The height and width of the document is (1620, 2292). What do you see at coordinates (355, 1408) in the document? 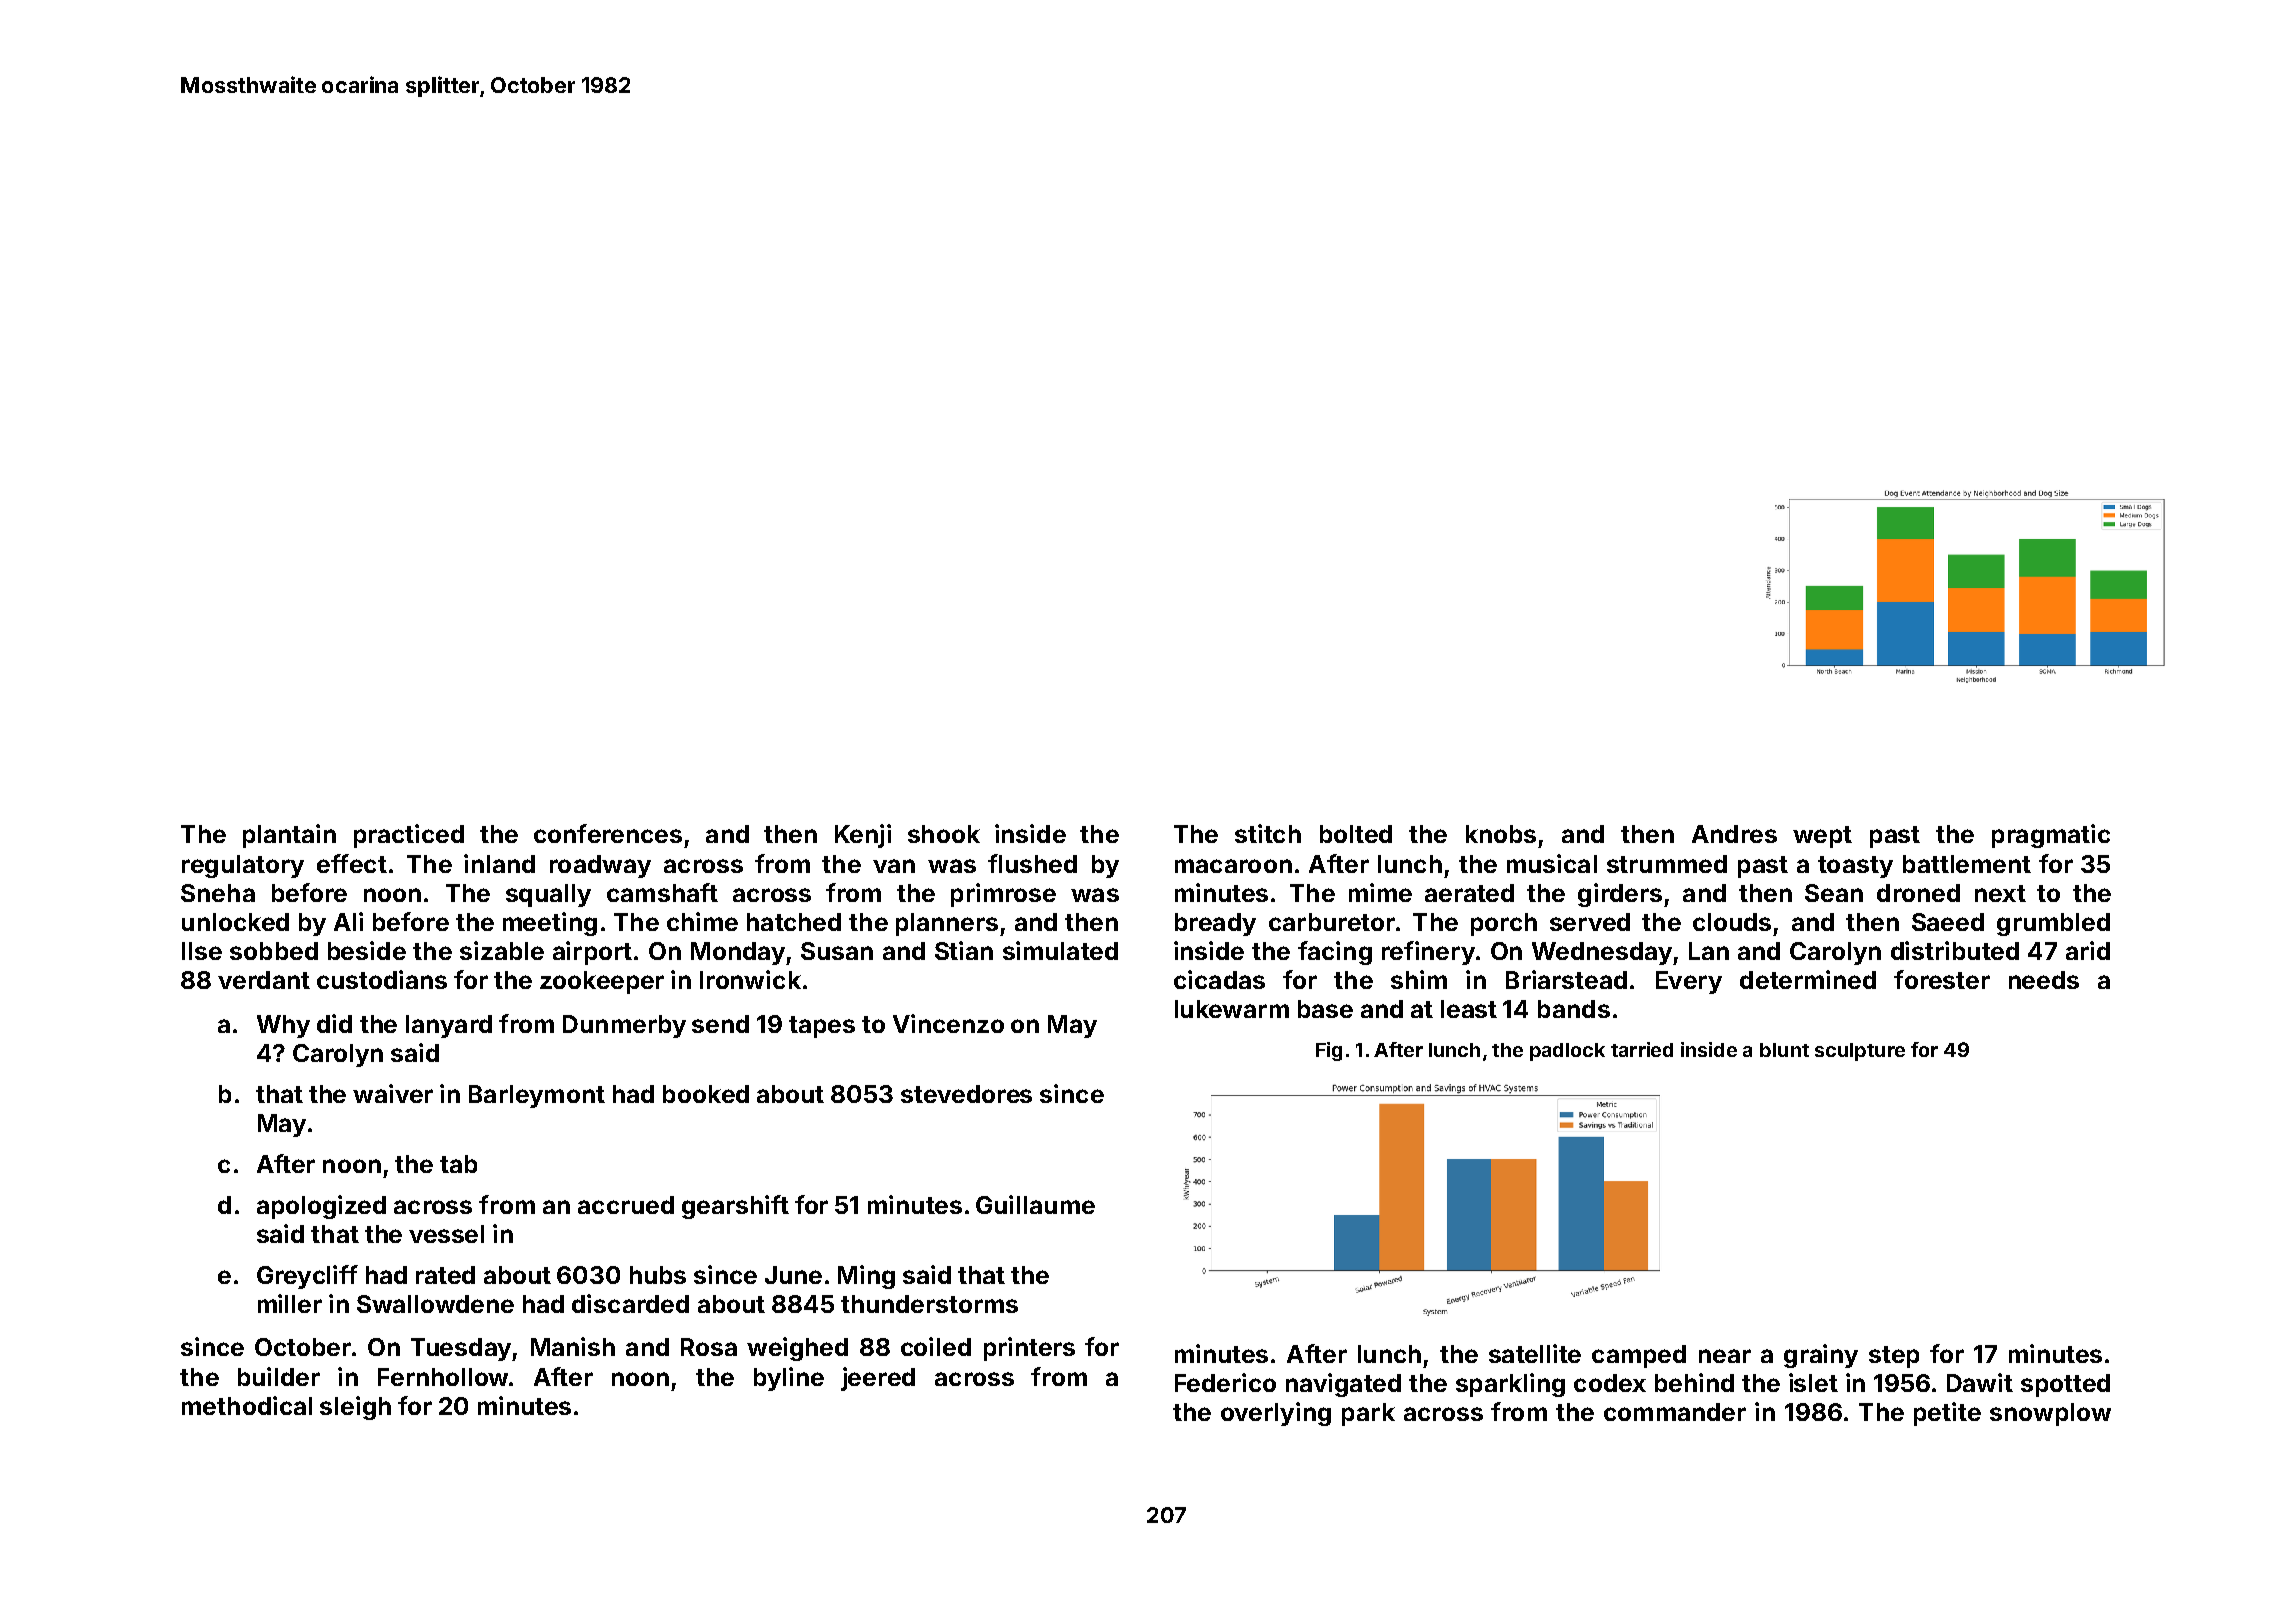
I see `sleigh` at bounding box center [355, 1408].
